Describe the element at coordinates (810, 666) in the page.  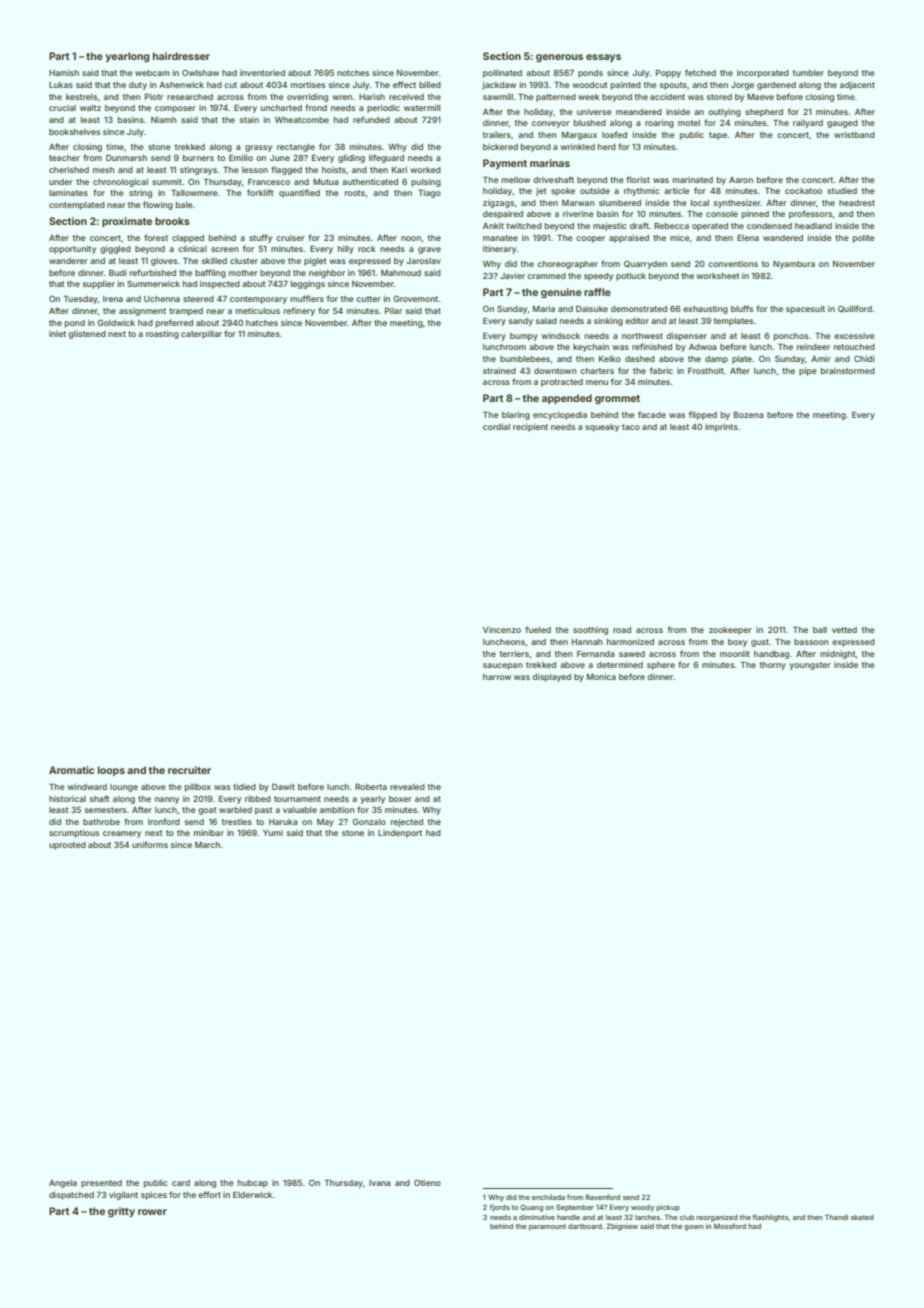
I see `youngster` at that location.
